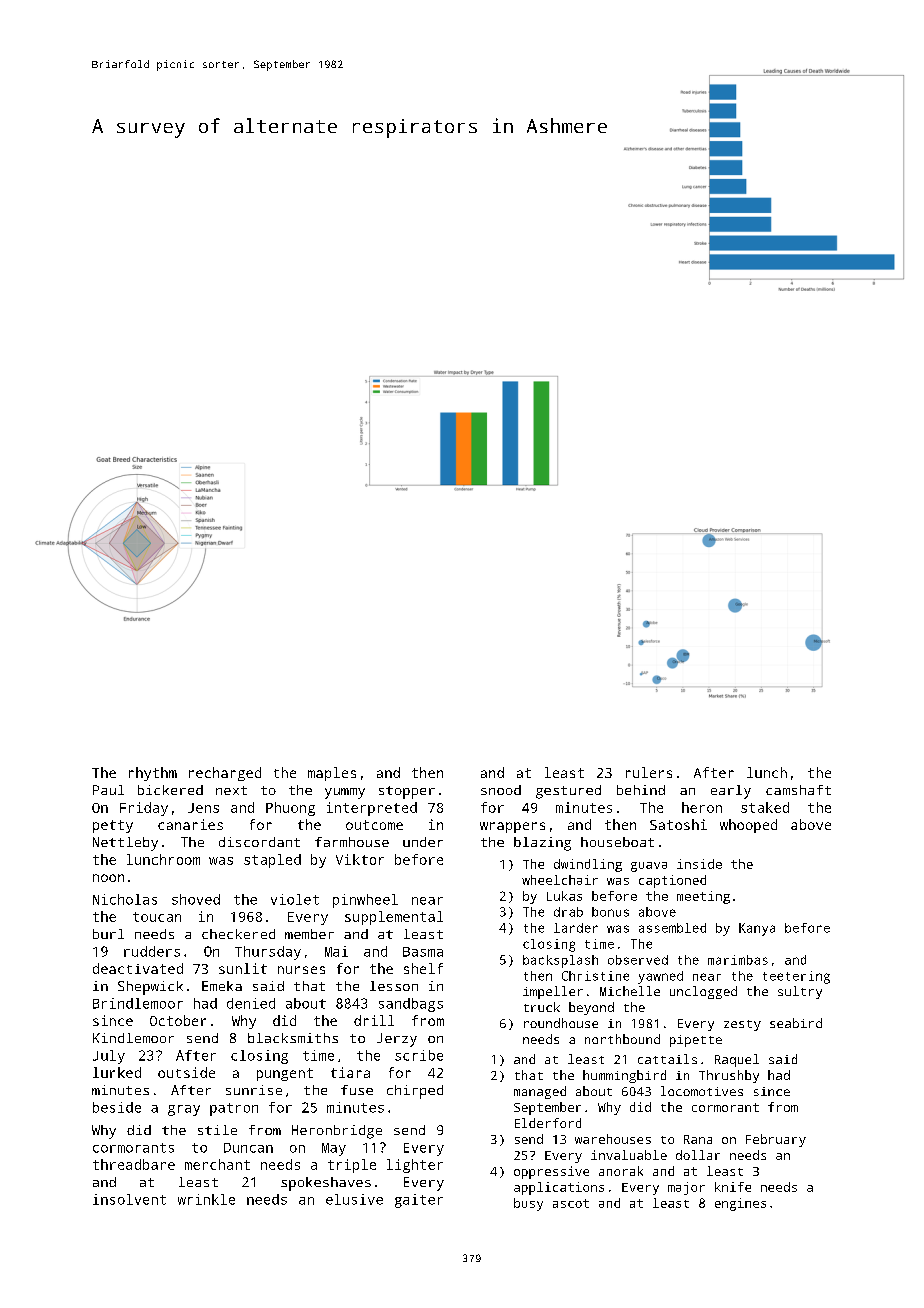 This screenshot has height=1308, width=924. What do you see at coordinates (748, 826) in the screenshot?
I see `whooped` at bounding box center [748, 826].
